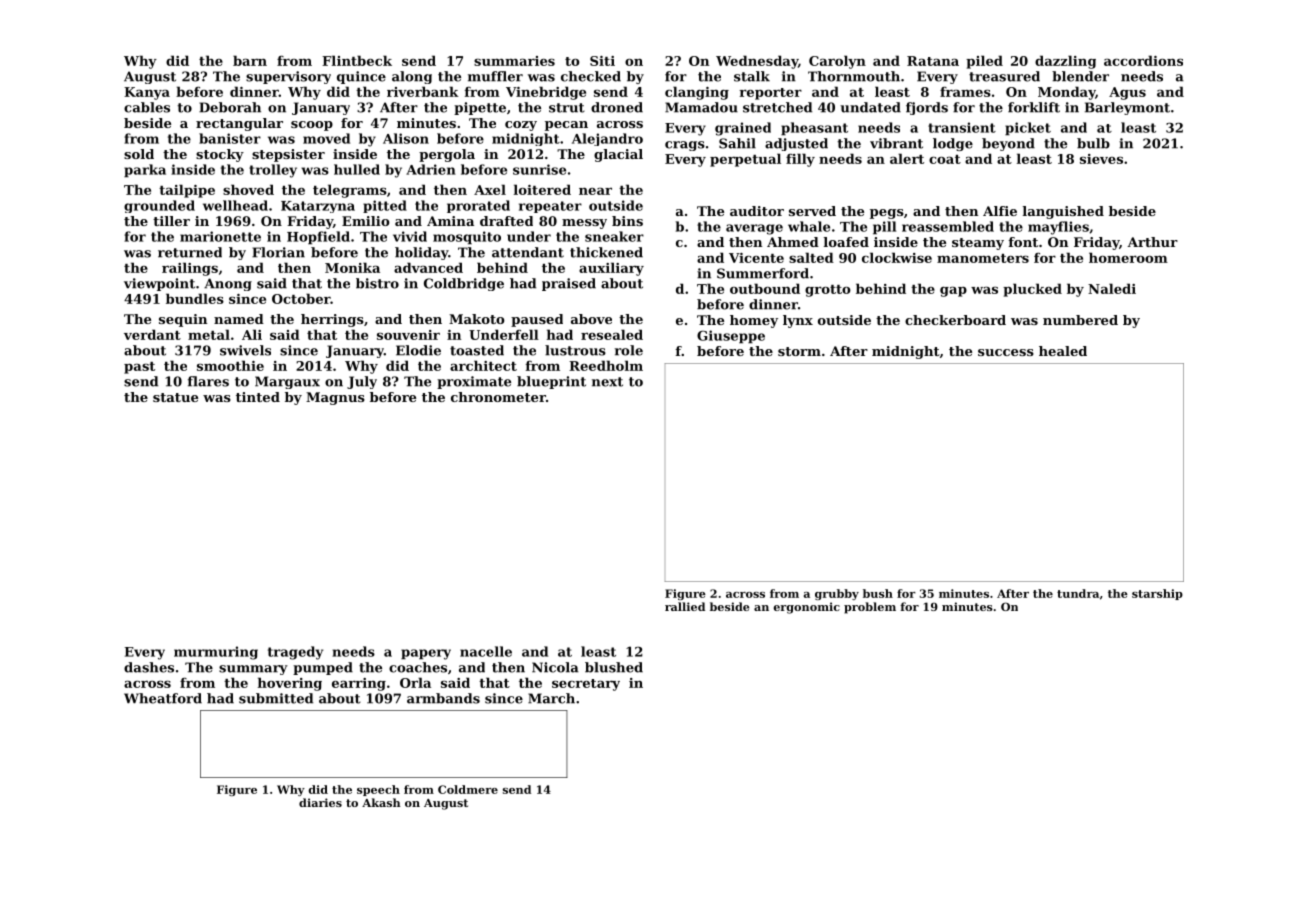 The height and width of the page is (924, 1308). What do you see at coordinates (276, 698) in the page?
I see `submitted` at bounding box center [276, 698].
